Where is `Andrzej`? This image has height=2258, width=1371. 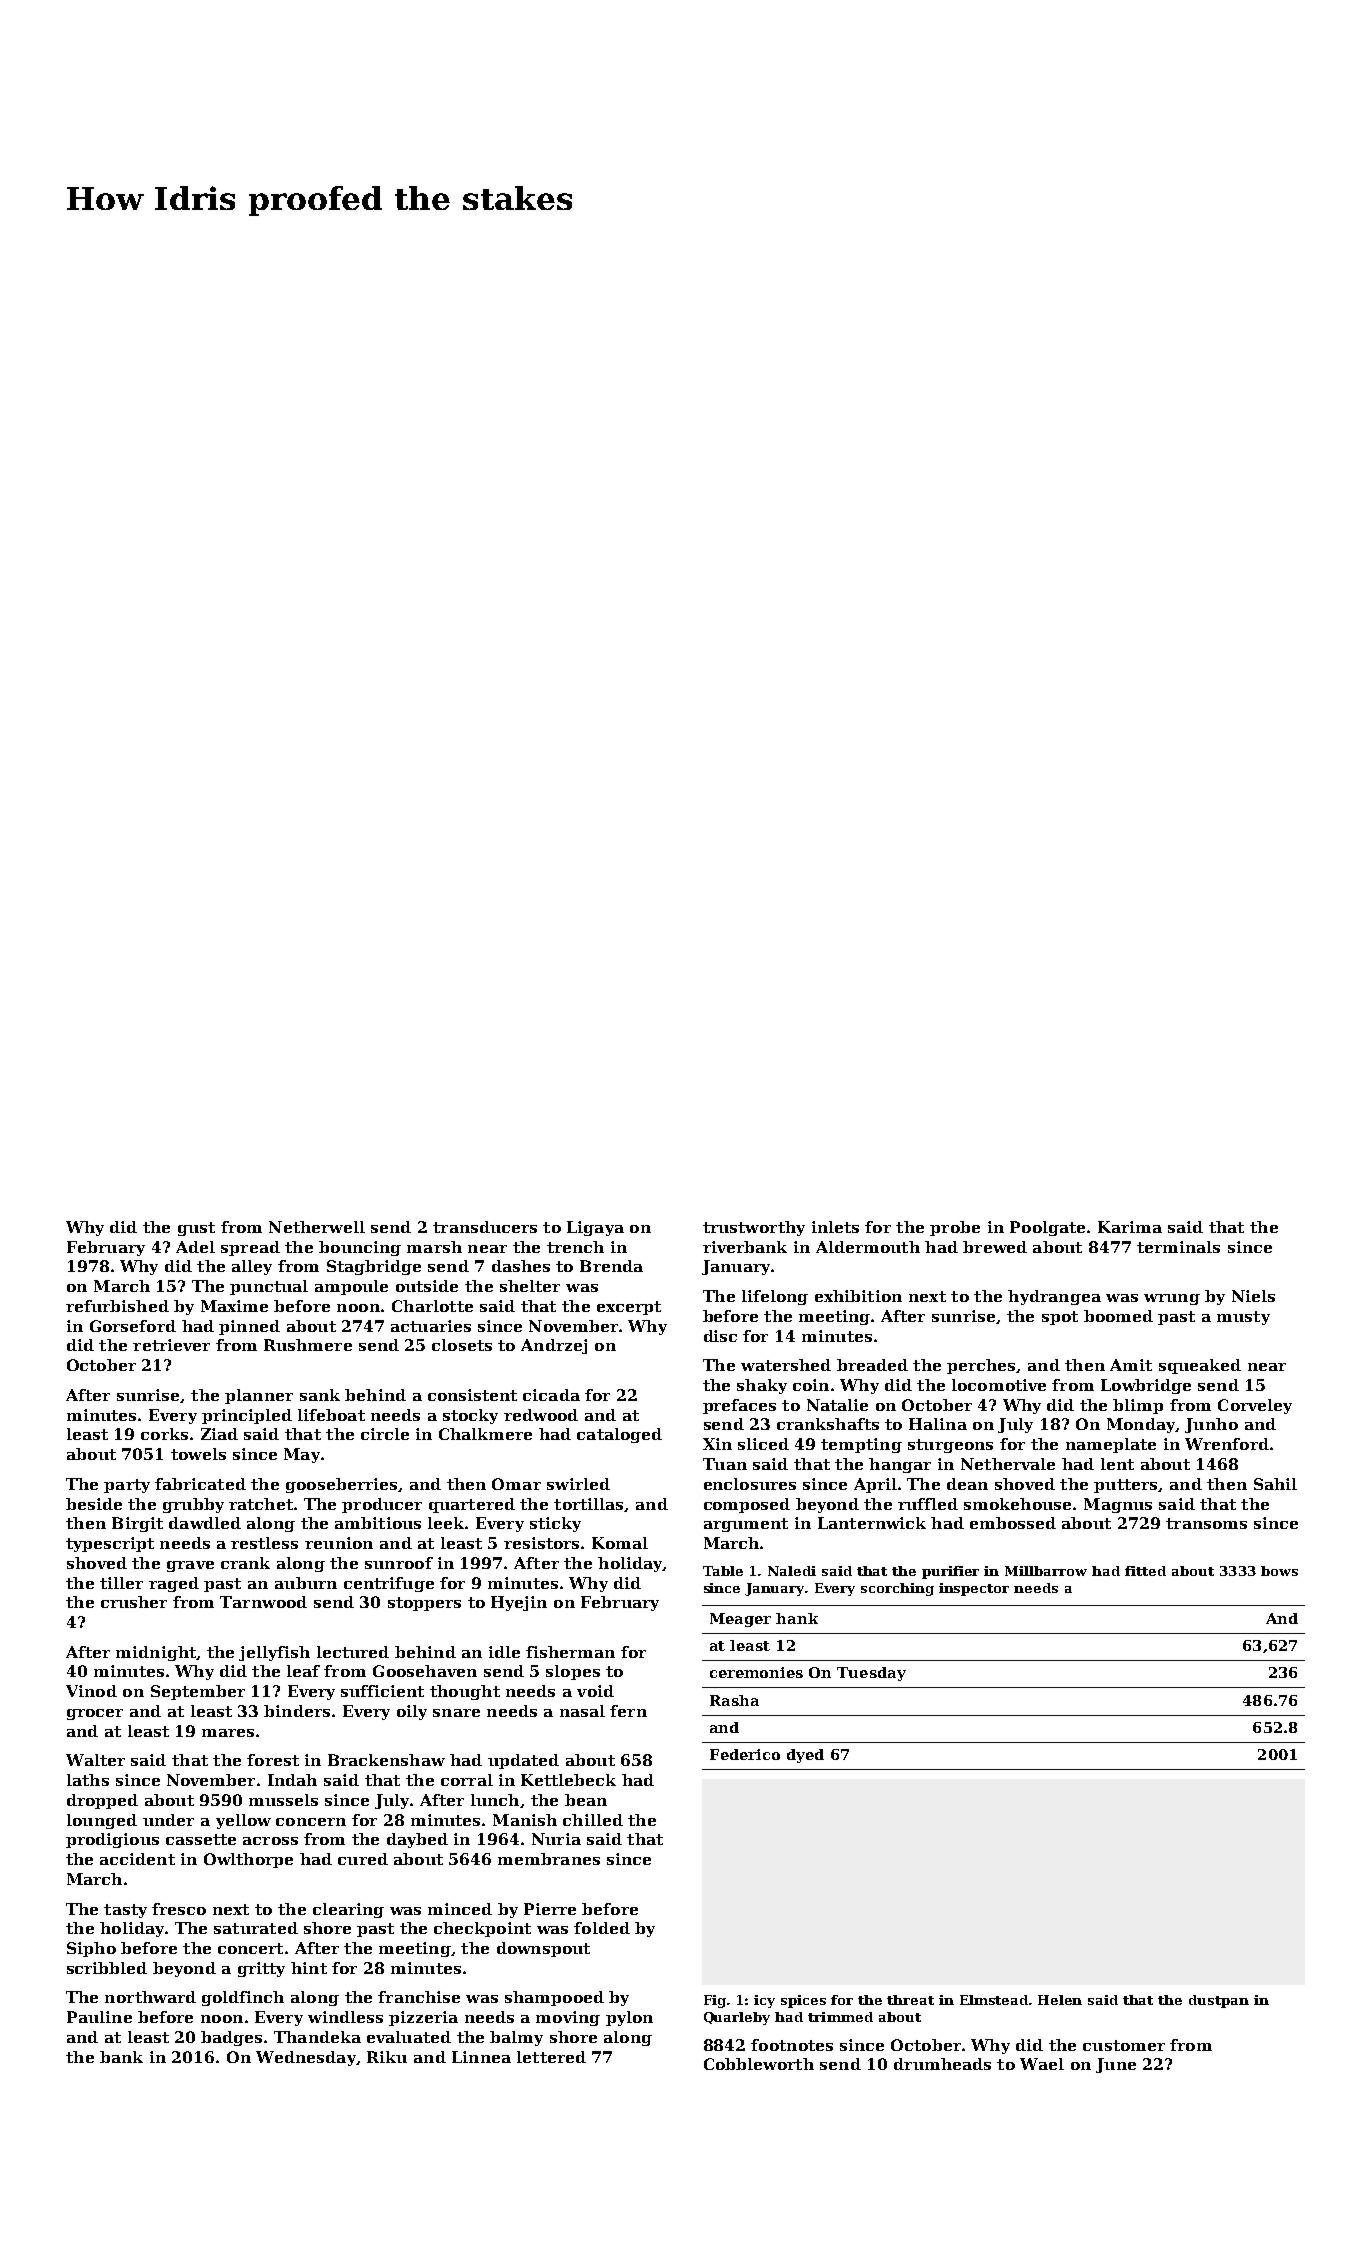
Andrzej is located at coordinates (554, 1346).
